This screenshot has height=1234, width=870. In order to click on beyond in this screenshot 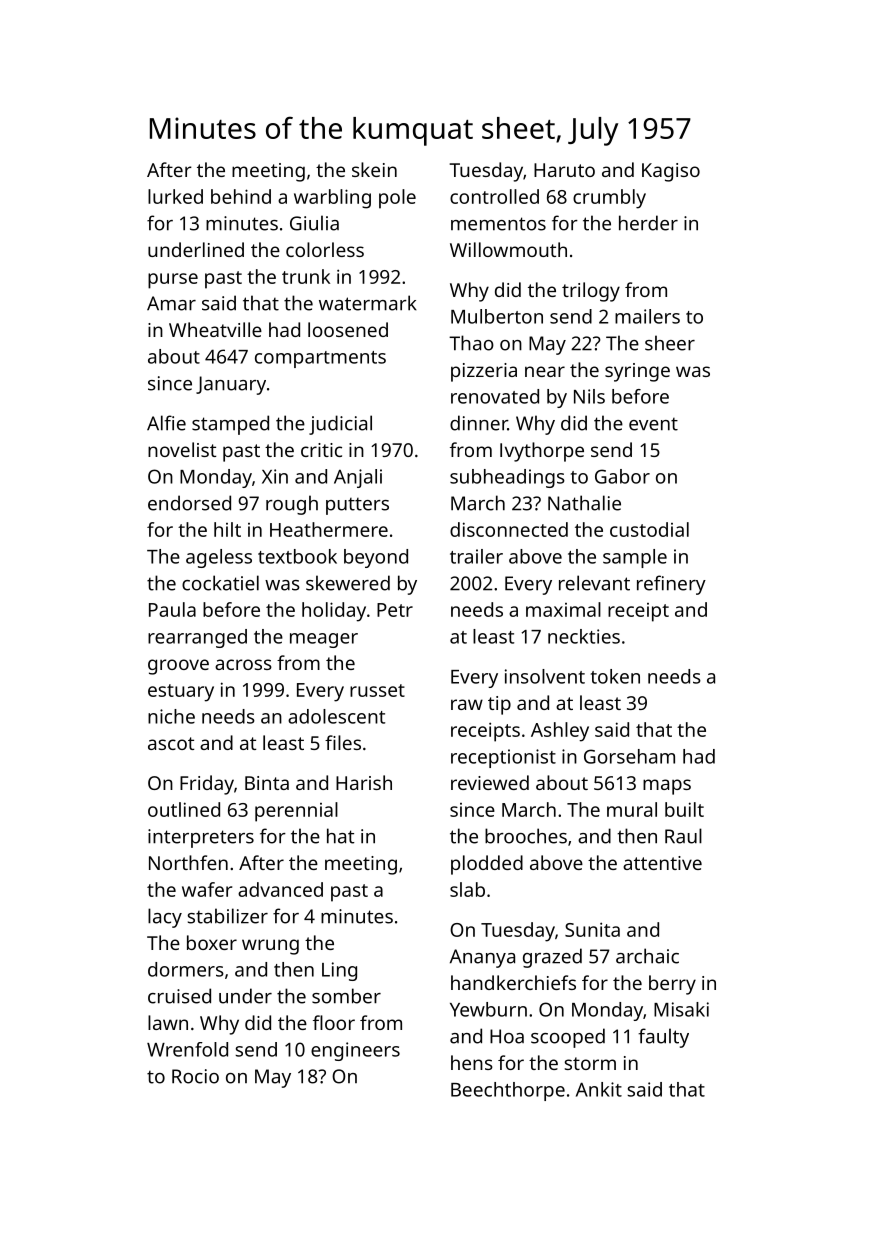, I will do `click(376, 558)`.
